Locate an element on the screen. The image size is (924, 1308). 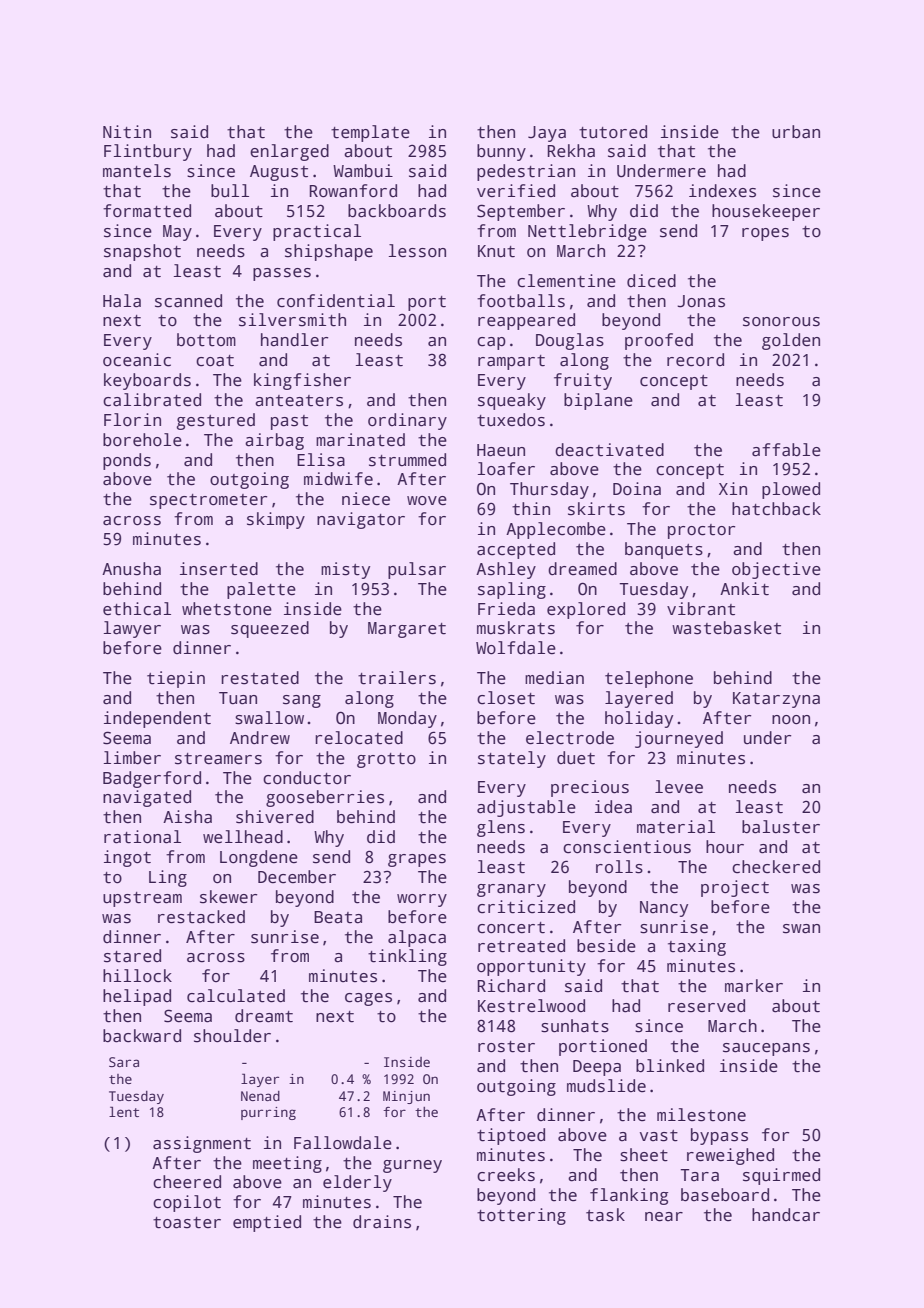
scanned is located at coordinates (188, 301).
